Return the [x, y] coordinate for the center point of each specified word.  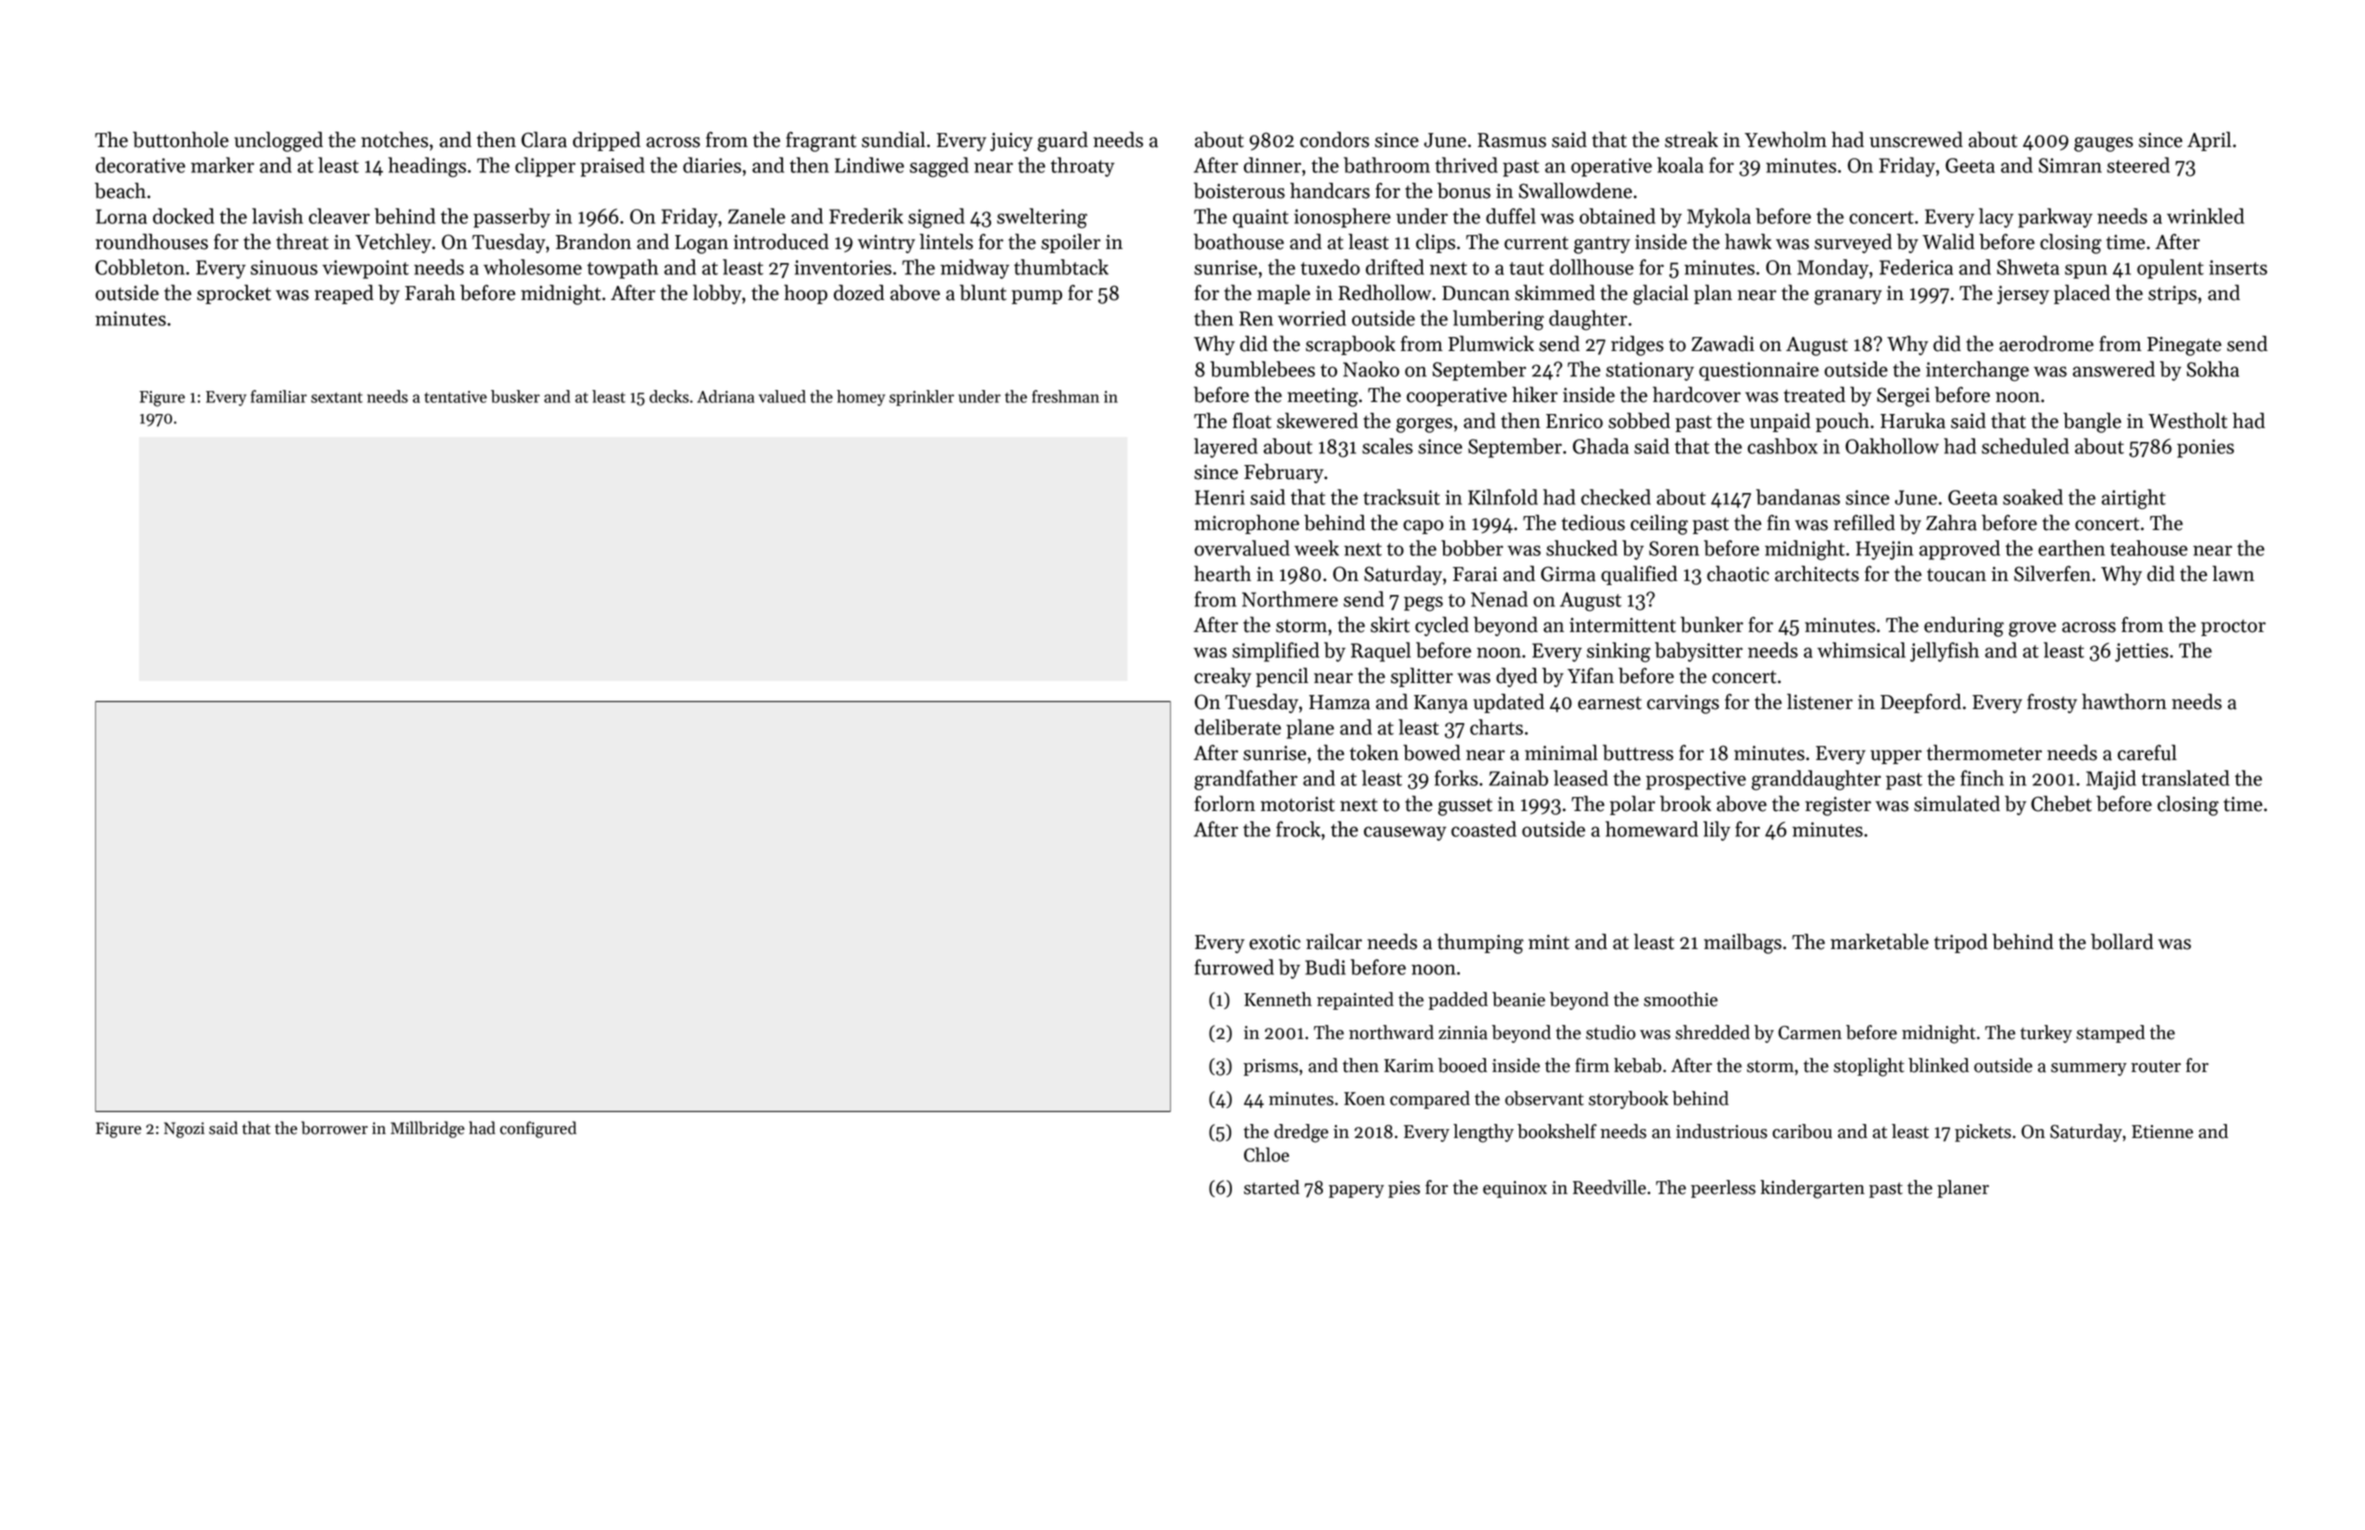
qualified [1639, 575]
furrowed [1234, 967]
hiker [1535, 395]
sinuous [284, 267]
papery [1356, 1191]
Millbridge [428, 1129]
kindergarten [1812, 1189]
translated [2185, 778]
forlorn [1225, 804]
